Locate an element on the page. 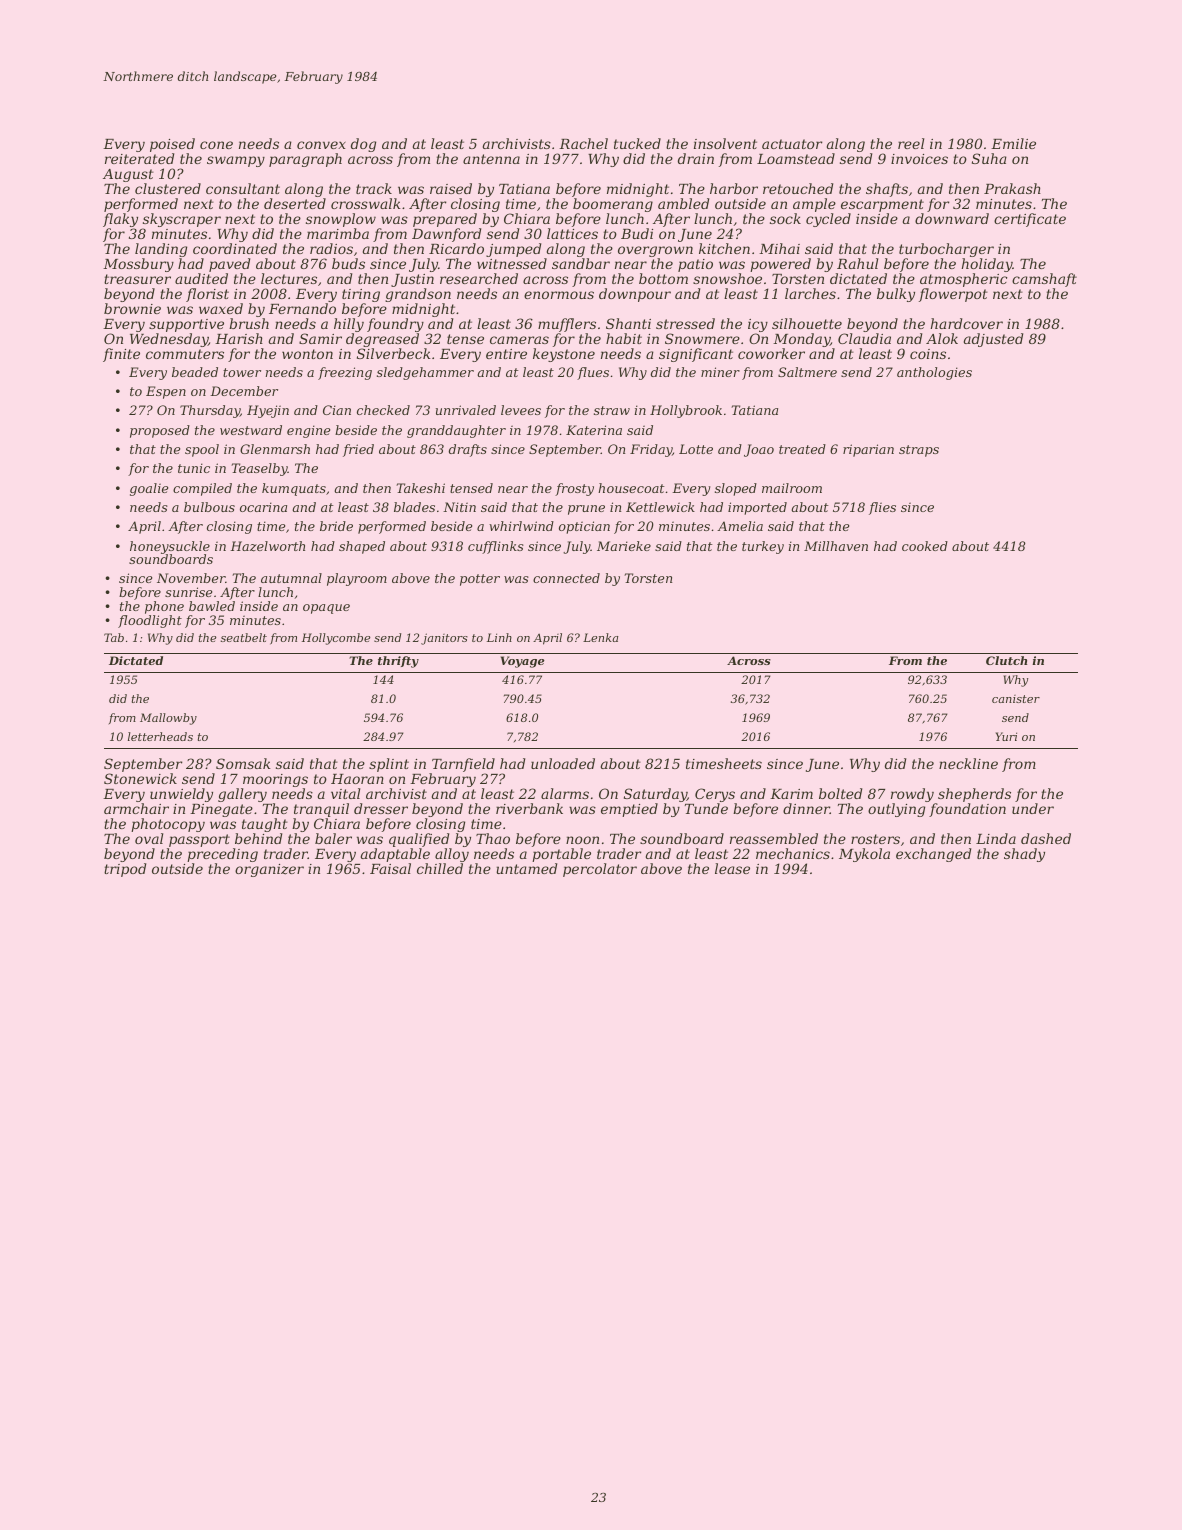 This page has width=1182, height=1530. tripod is located at coordinates (125, 870).
